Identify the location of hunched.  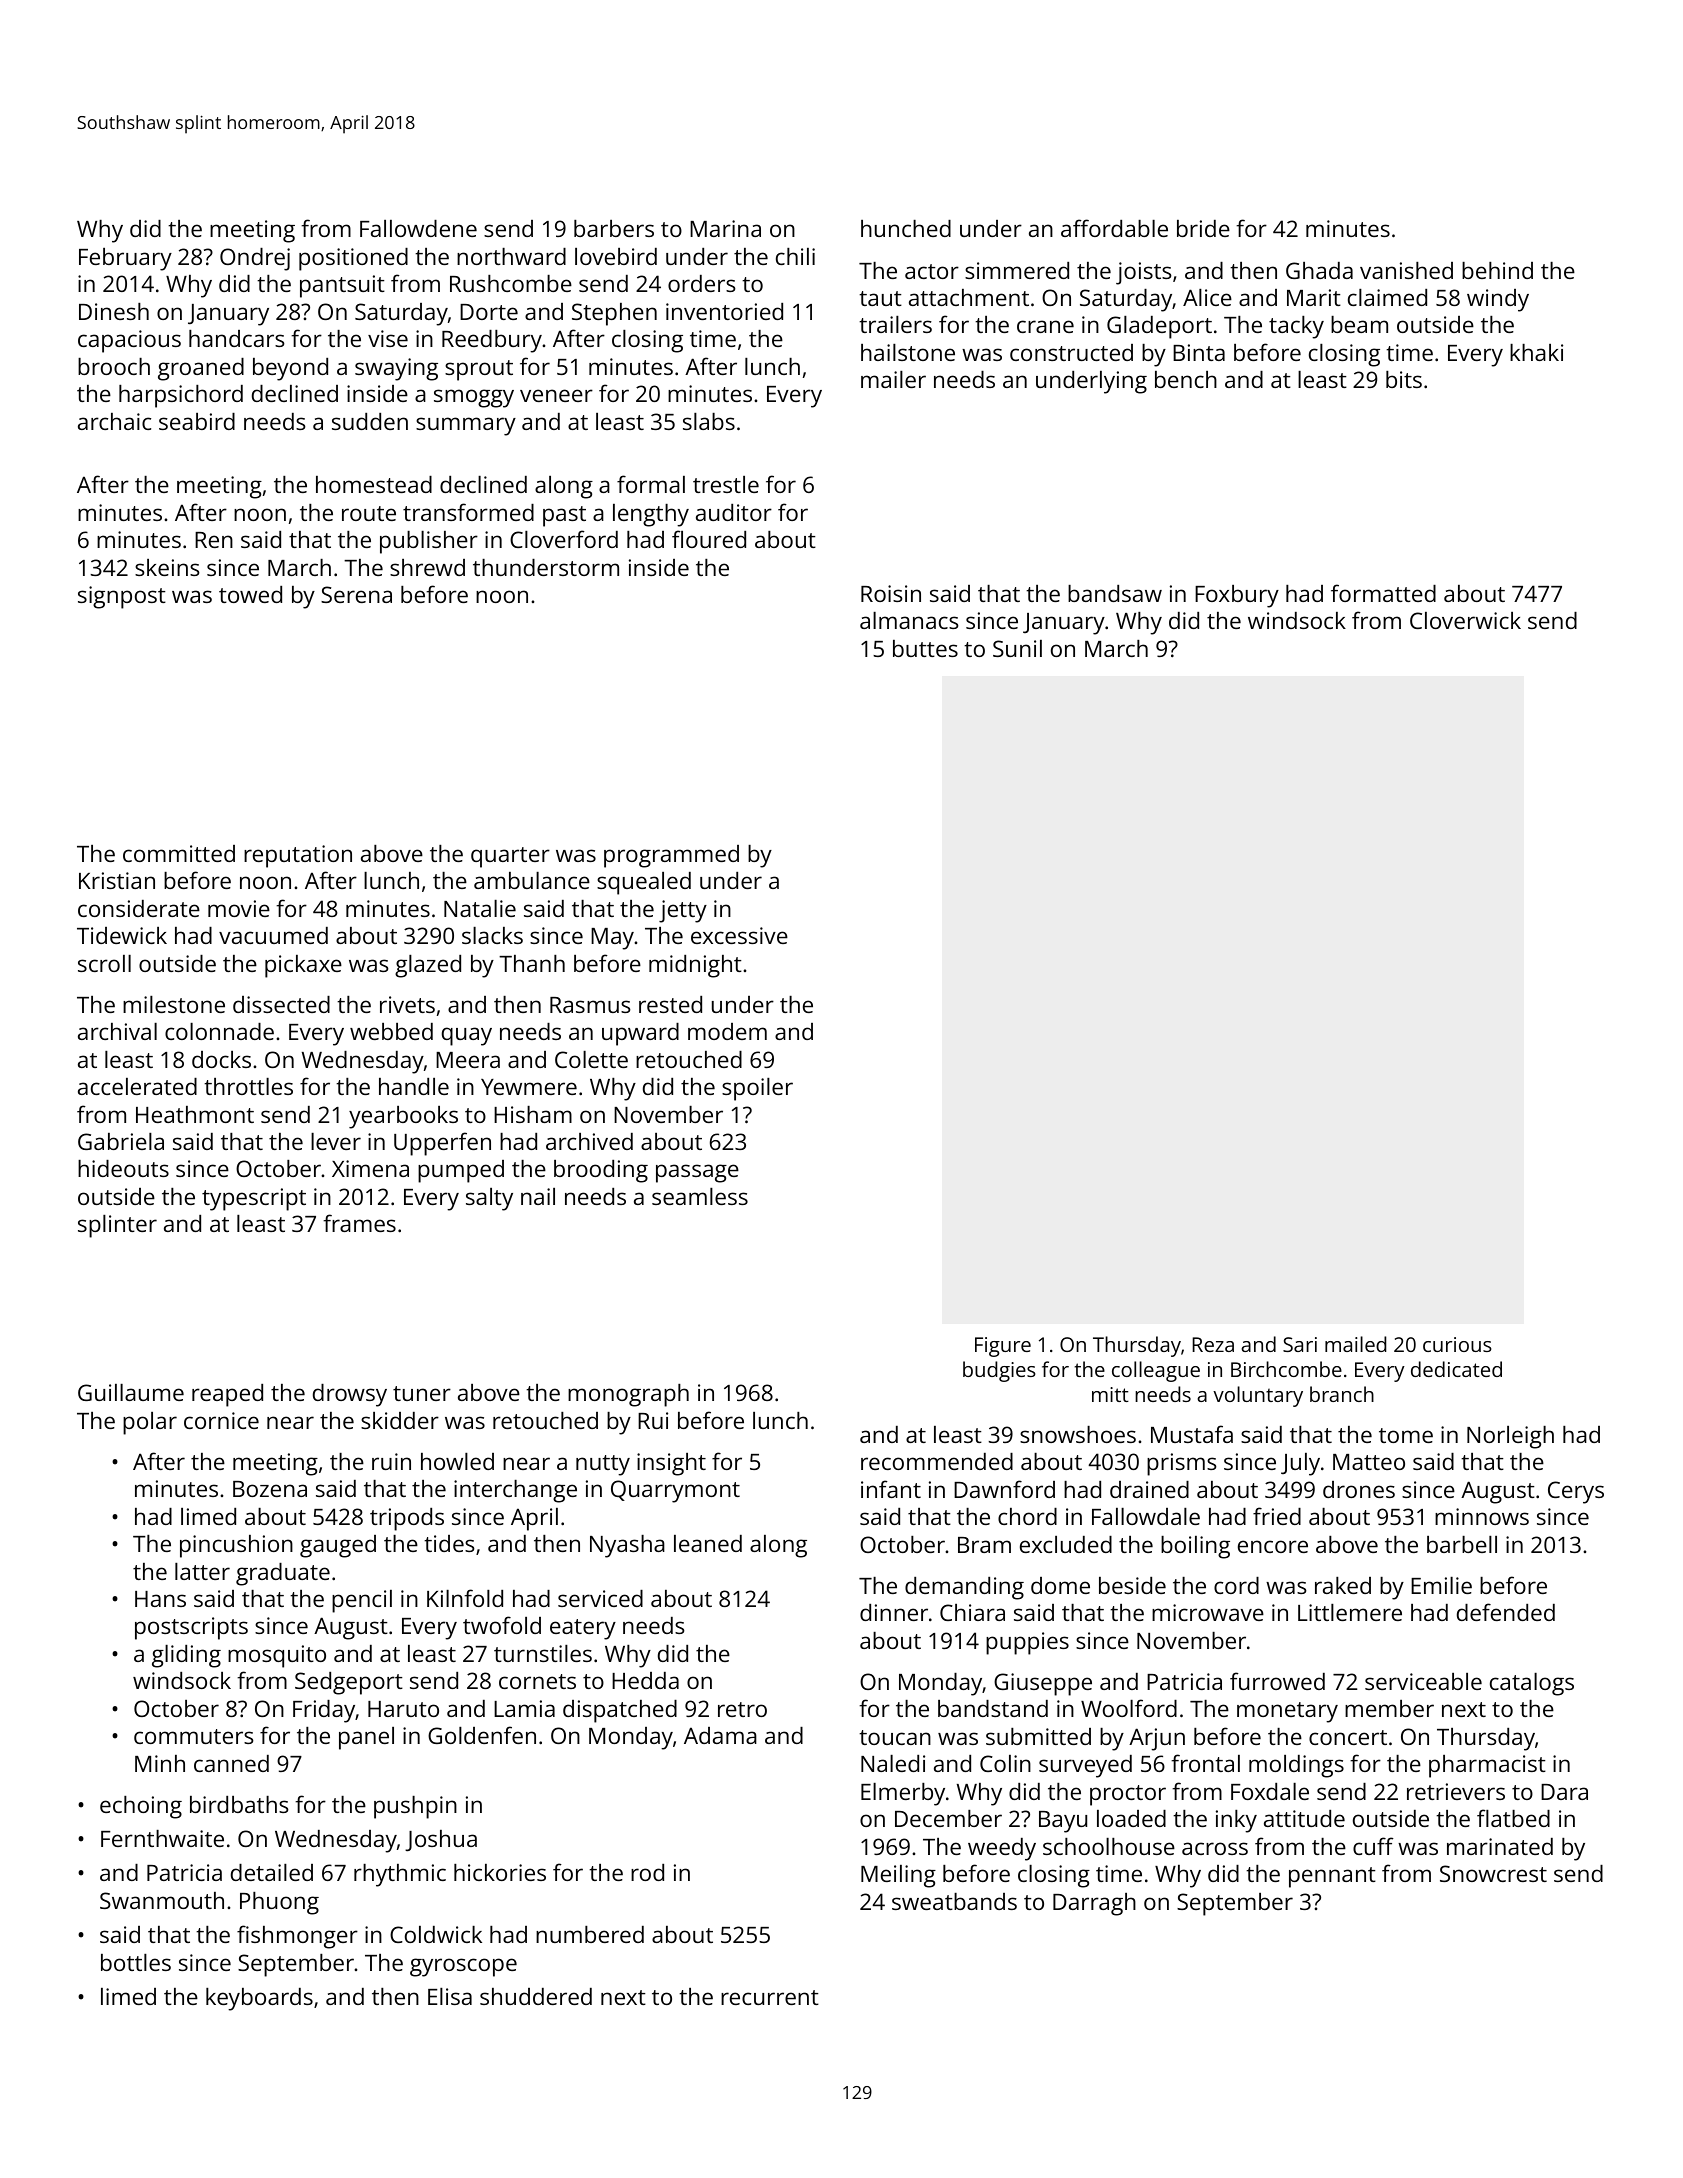
(906, 228).
